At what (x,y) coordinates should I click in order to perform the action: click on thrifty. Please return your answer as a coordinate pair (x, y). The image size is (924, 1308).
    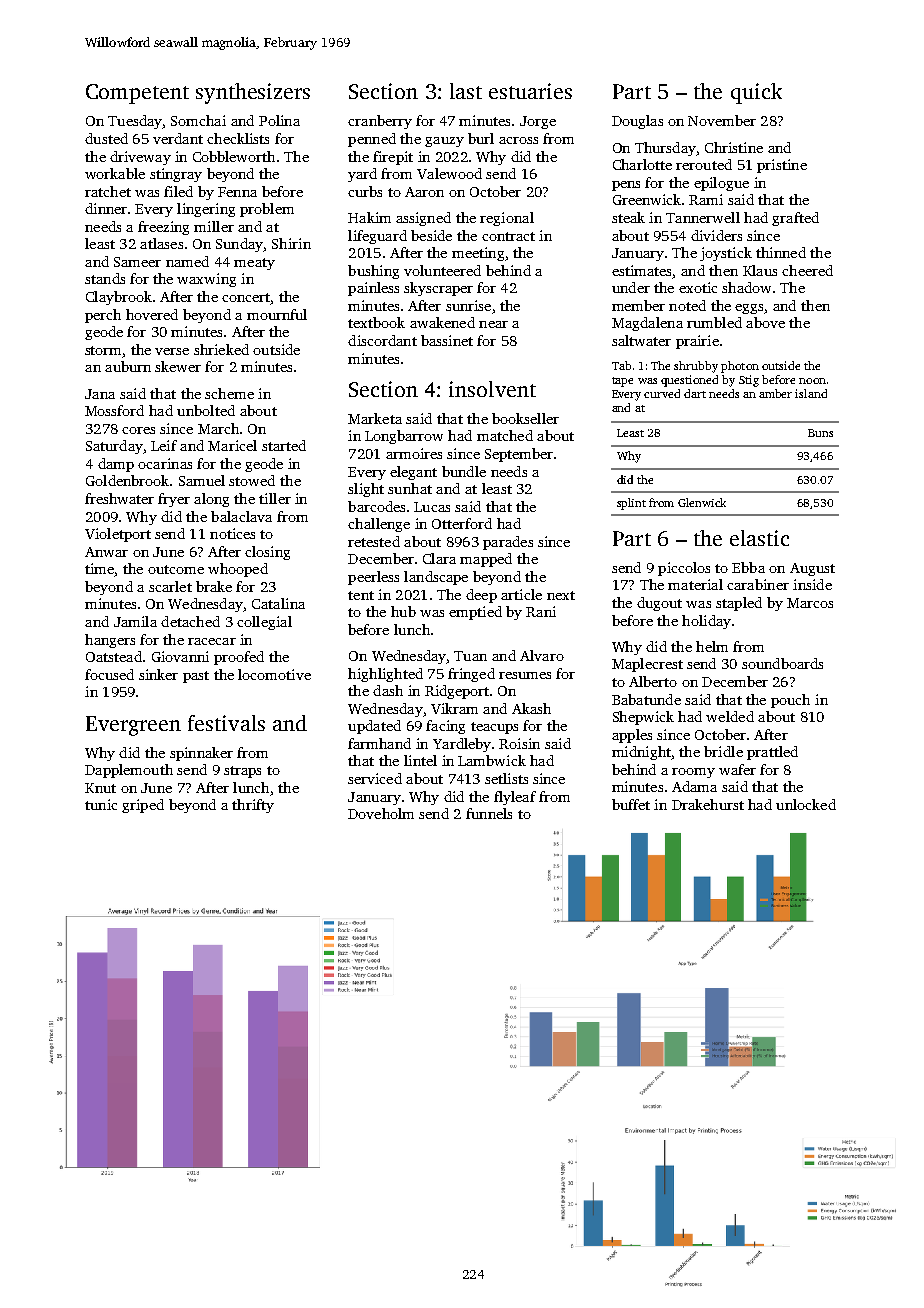
    Looking at the image, I should click on (253, 806).
